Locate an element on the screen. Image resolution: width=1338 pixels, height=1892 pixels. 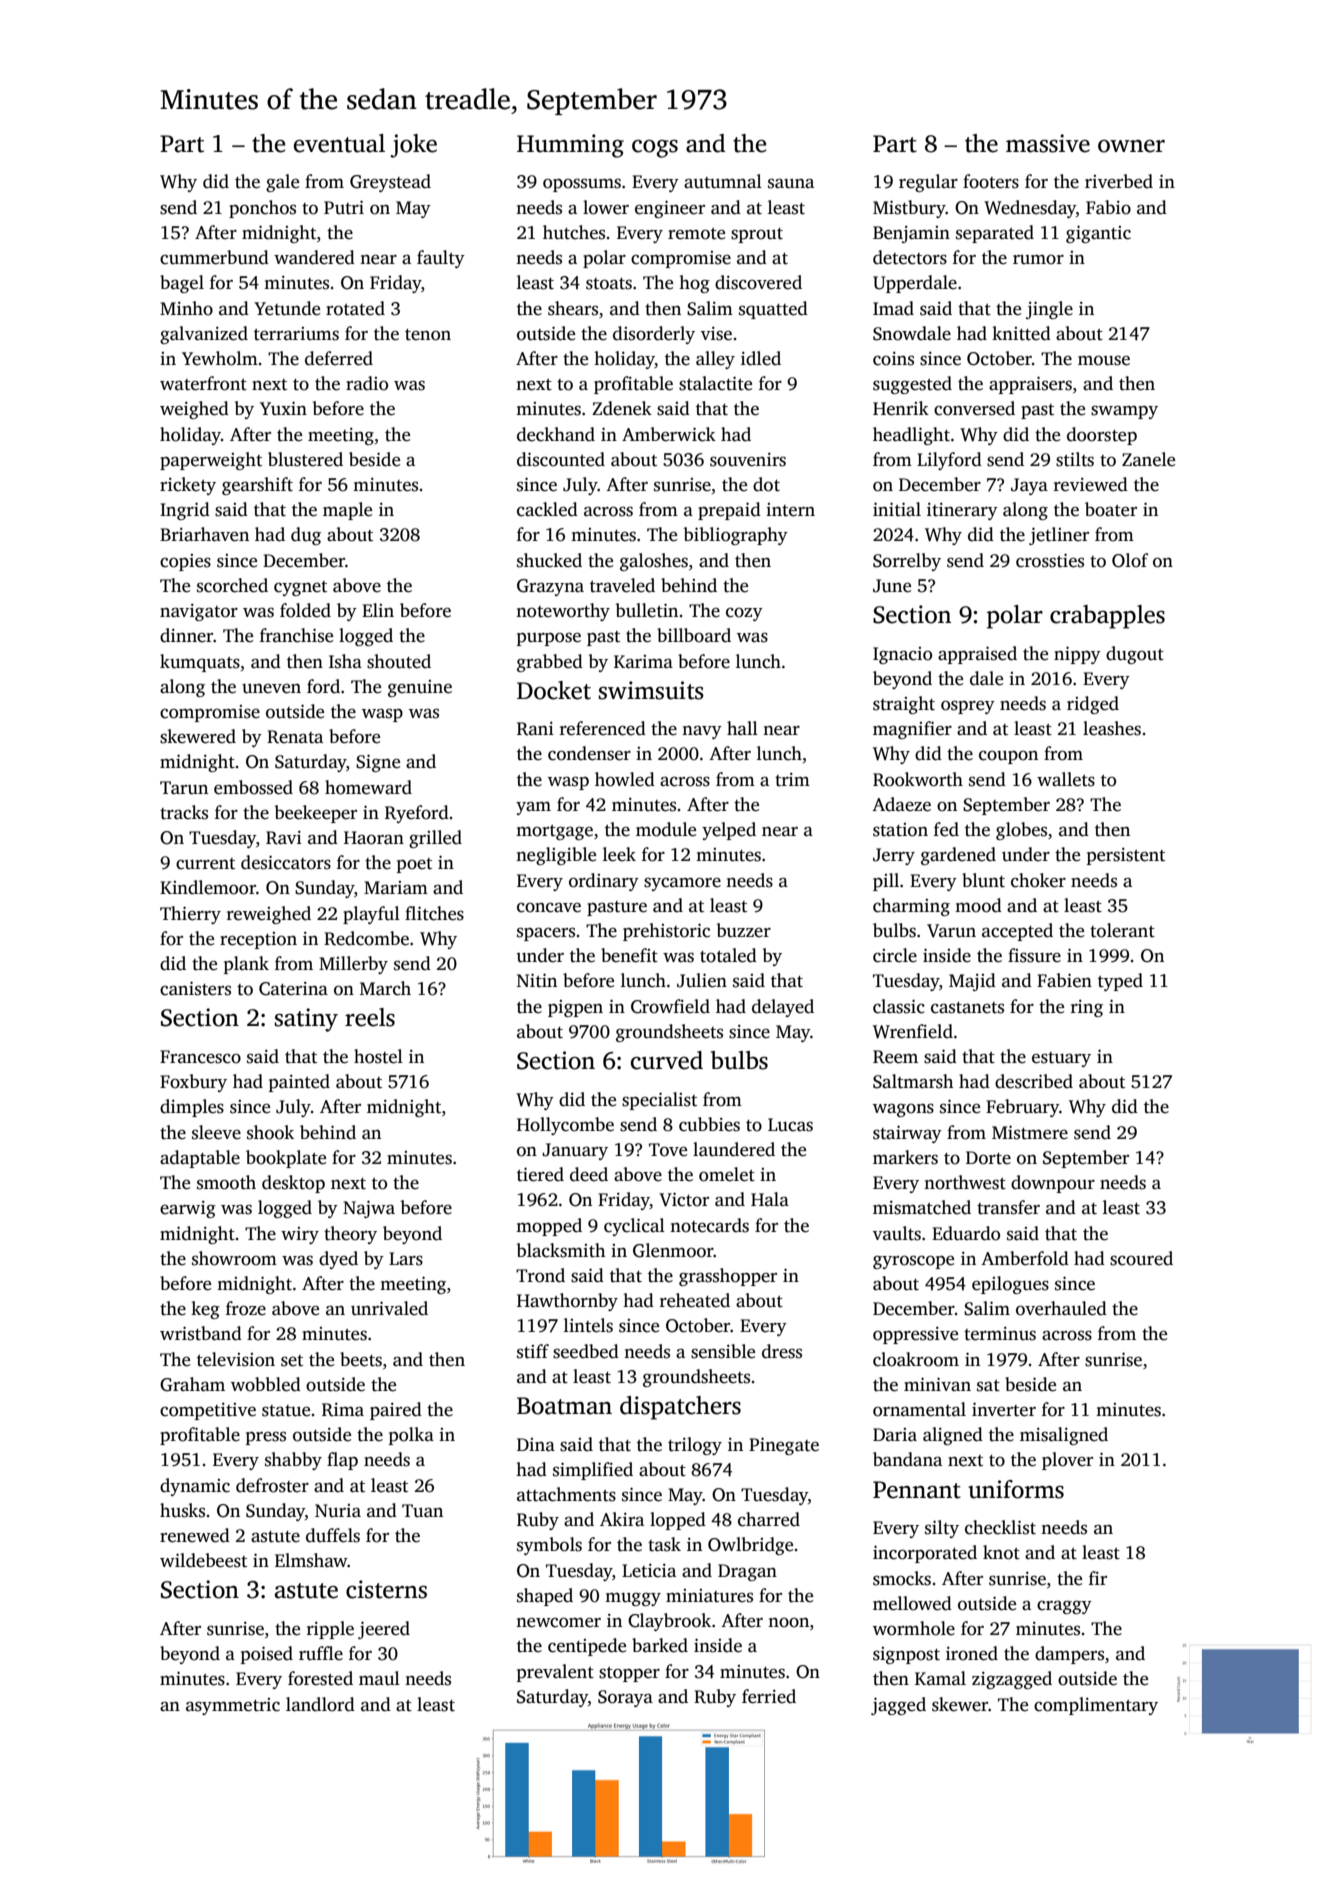
intern is located at coordinates (790, 510).
